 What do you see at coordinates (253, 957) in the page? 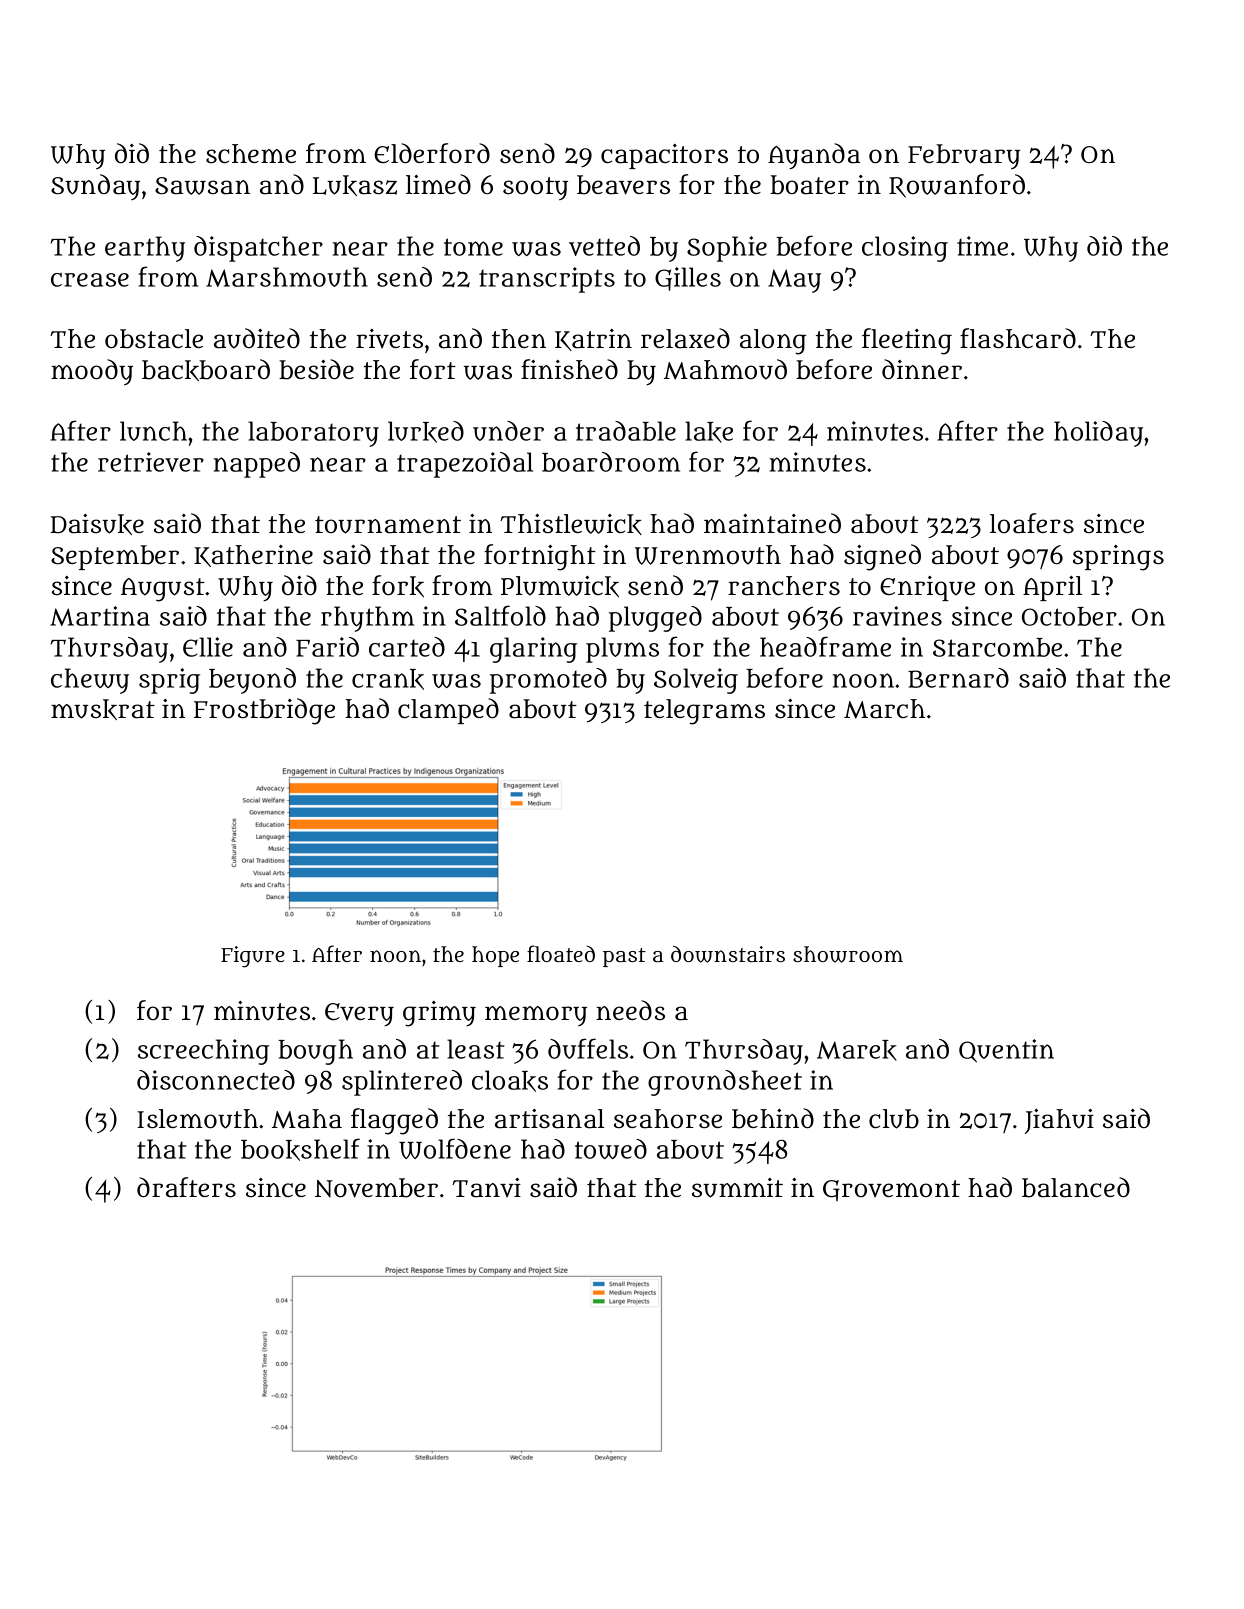
I see `Figure` at bounding box center [253, 957].
